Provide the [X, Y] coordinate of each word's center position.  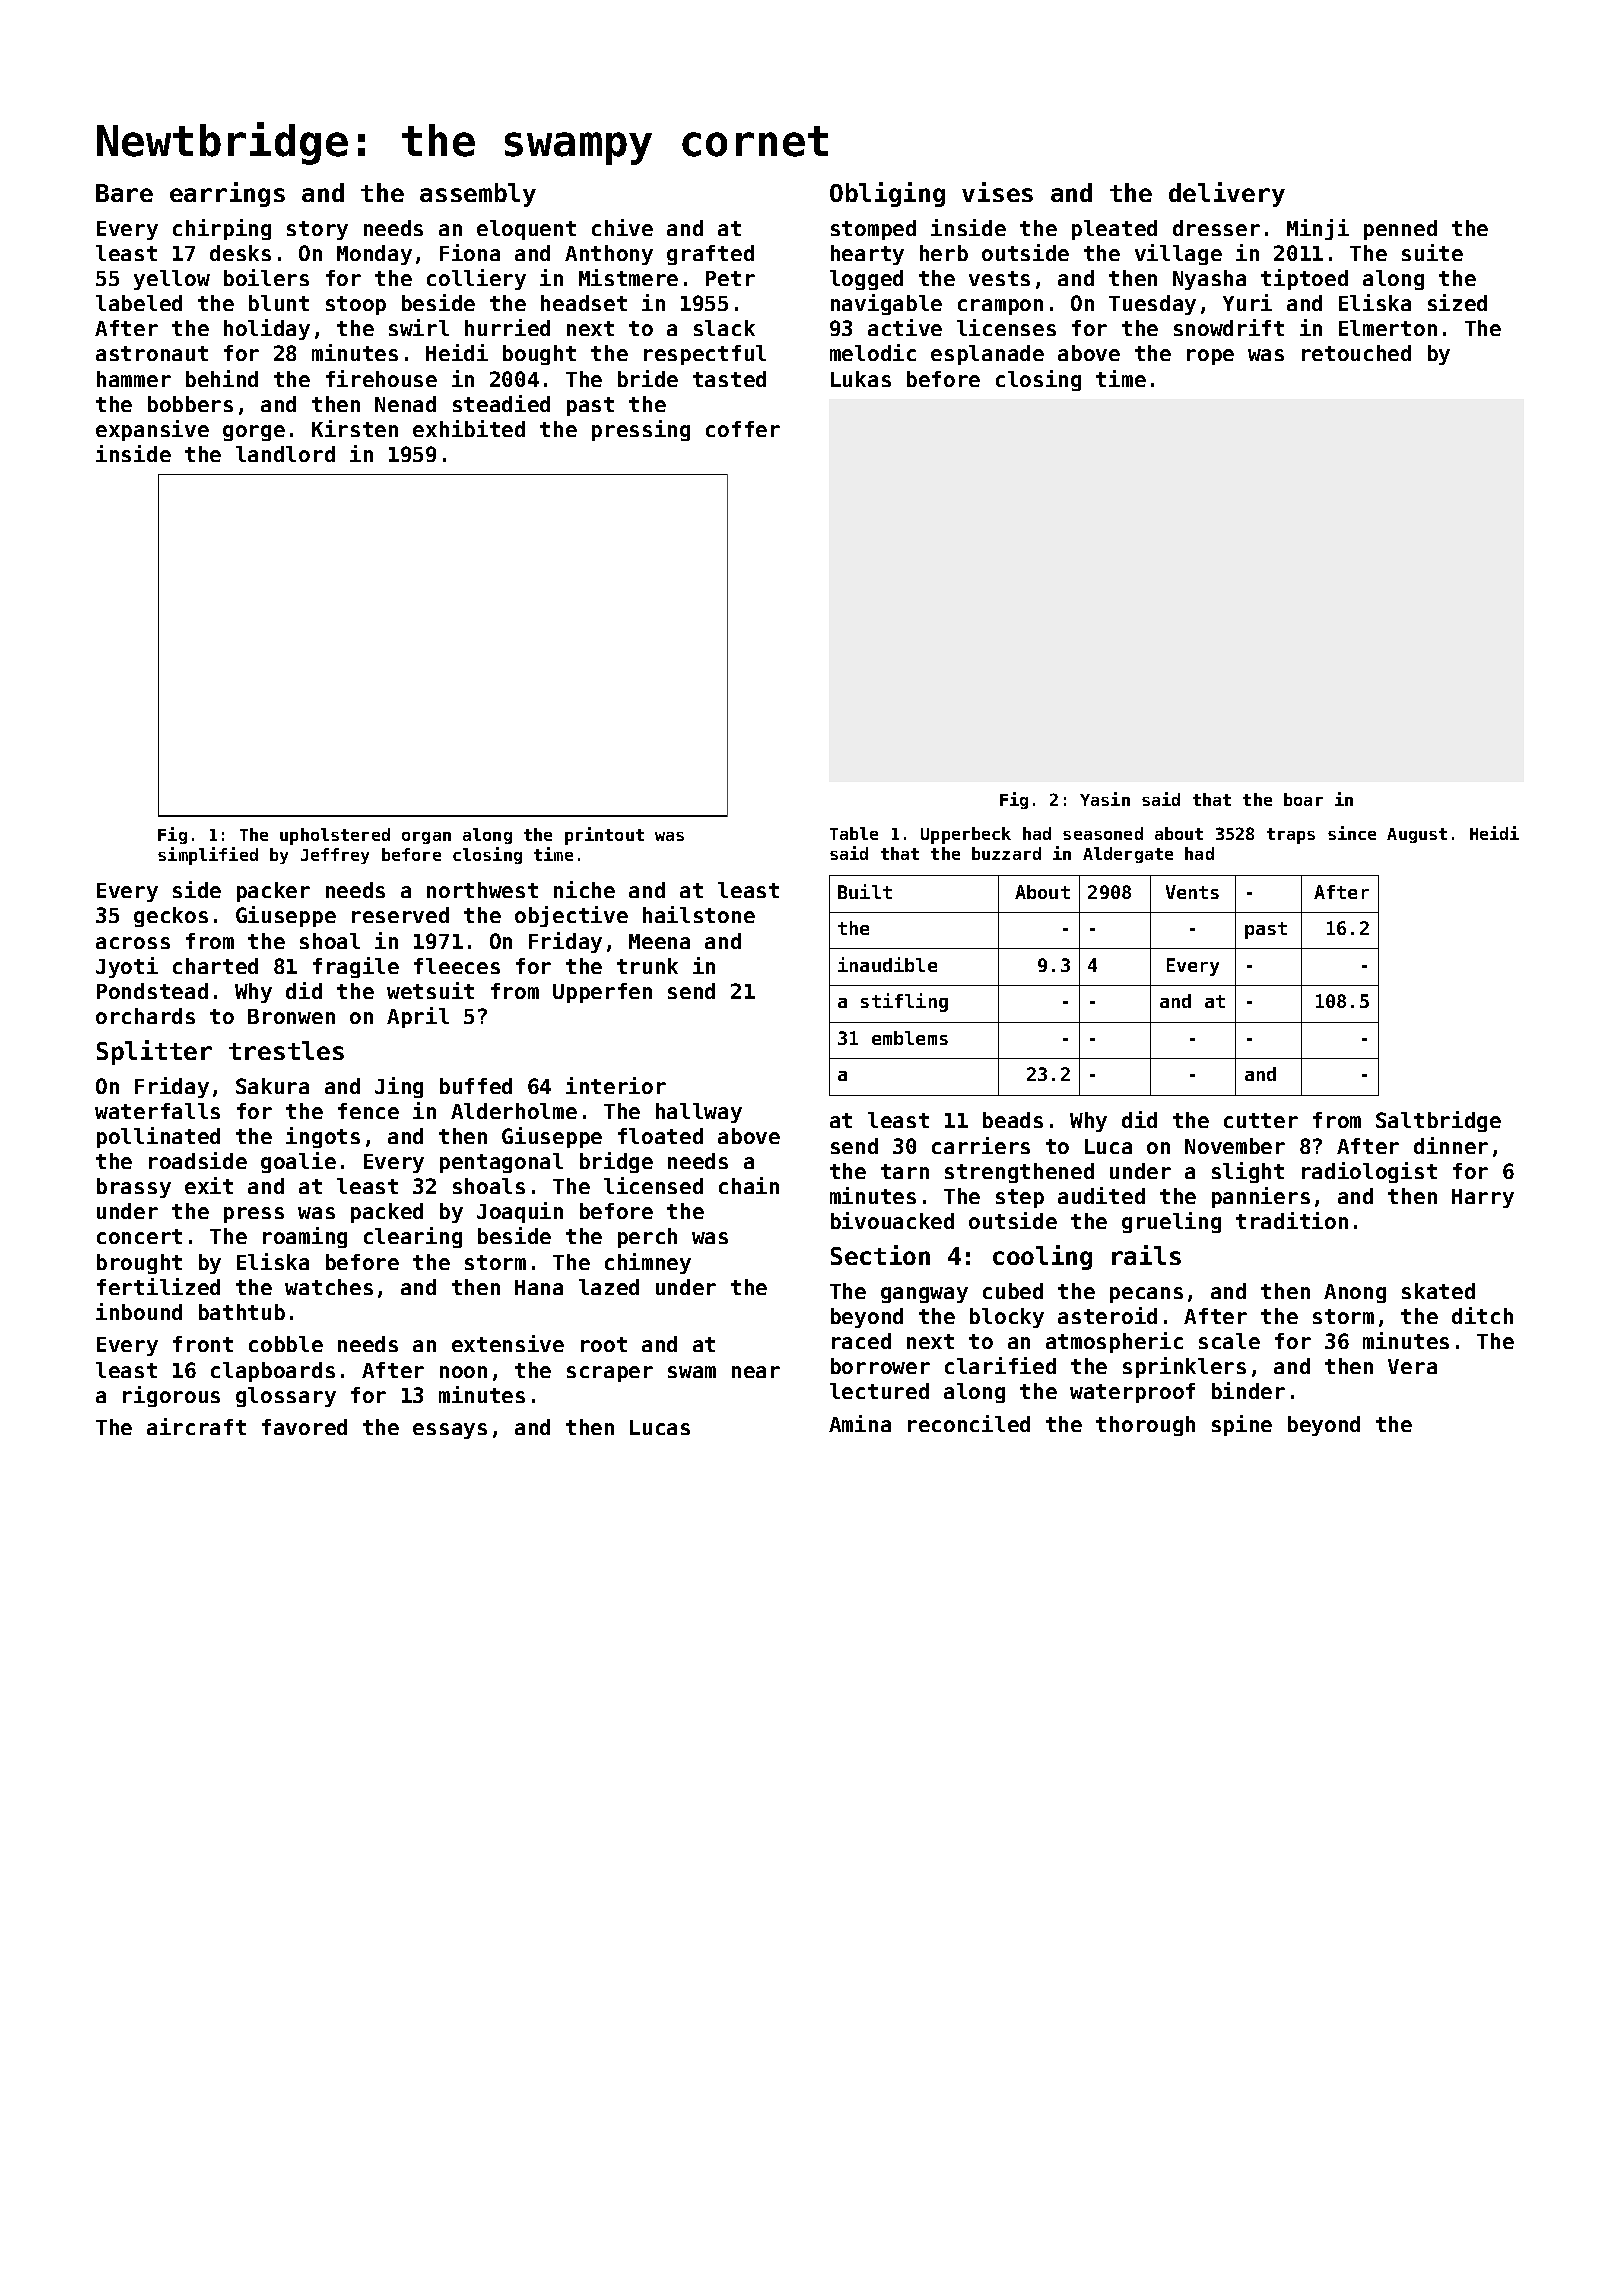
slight [1248, 1172]
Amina [860, 1423]
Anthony [609, 255]
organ [426, 838]
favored [304, 1427]
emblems [910, 1038]
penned [1400, 230]
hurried [507, 327]
